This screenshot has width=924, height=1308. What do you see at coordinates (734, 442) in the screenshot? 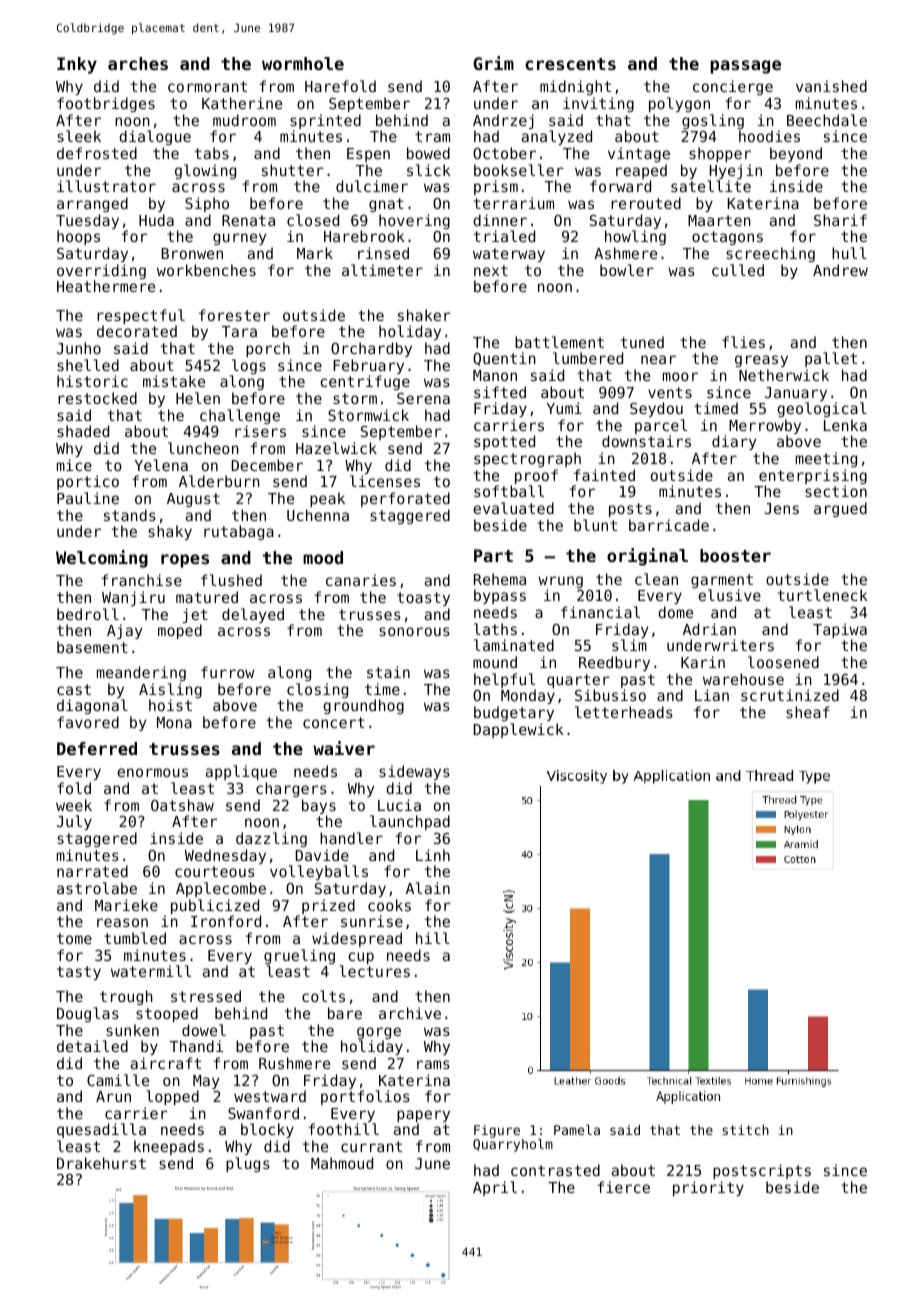
I see `diary` at bounding box center [734, 442].
